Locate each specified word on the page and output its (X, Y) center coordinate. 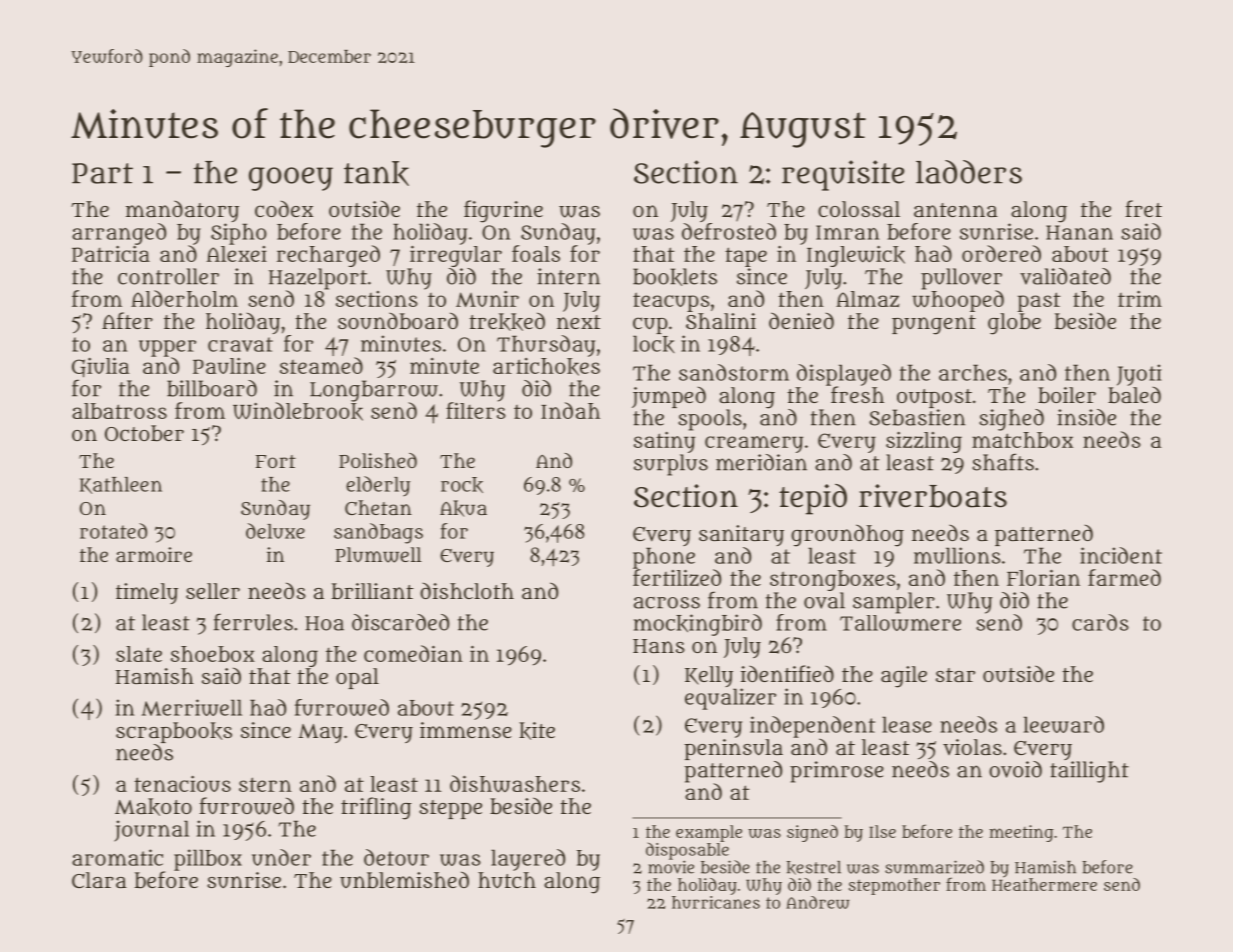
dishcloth (467, 591)
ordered (1001, 253)
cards (1100, 622)
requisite (843, 175)
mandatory (182, 211)
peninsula (733, 749)
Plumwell (378, 555)
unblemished (404, 879)
